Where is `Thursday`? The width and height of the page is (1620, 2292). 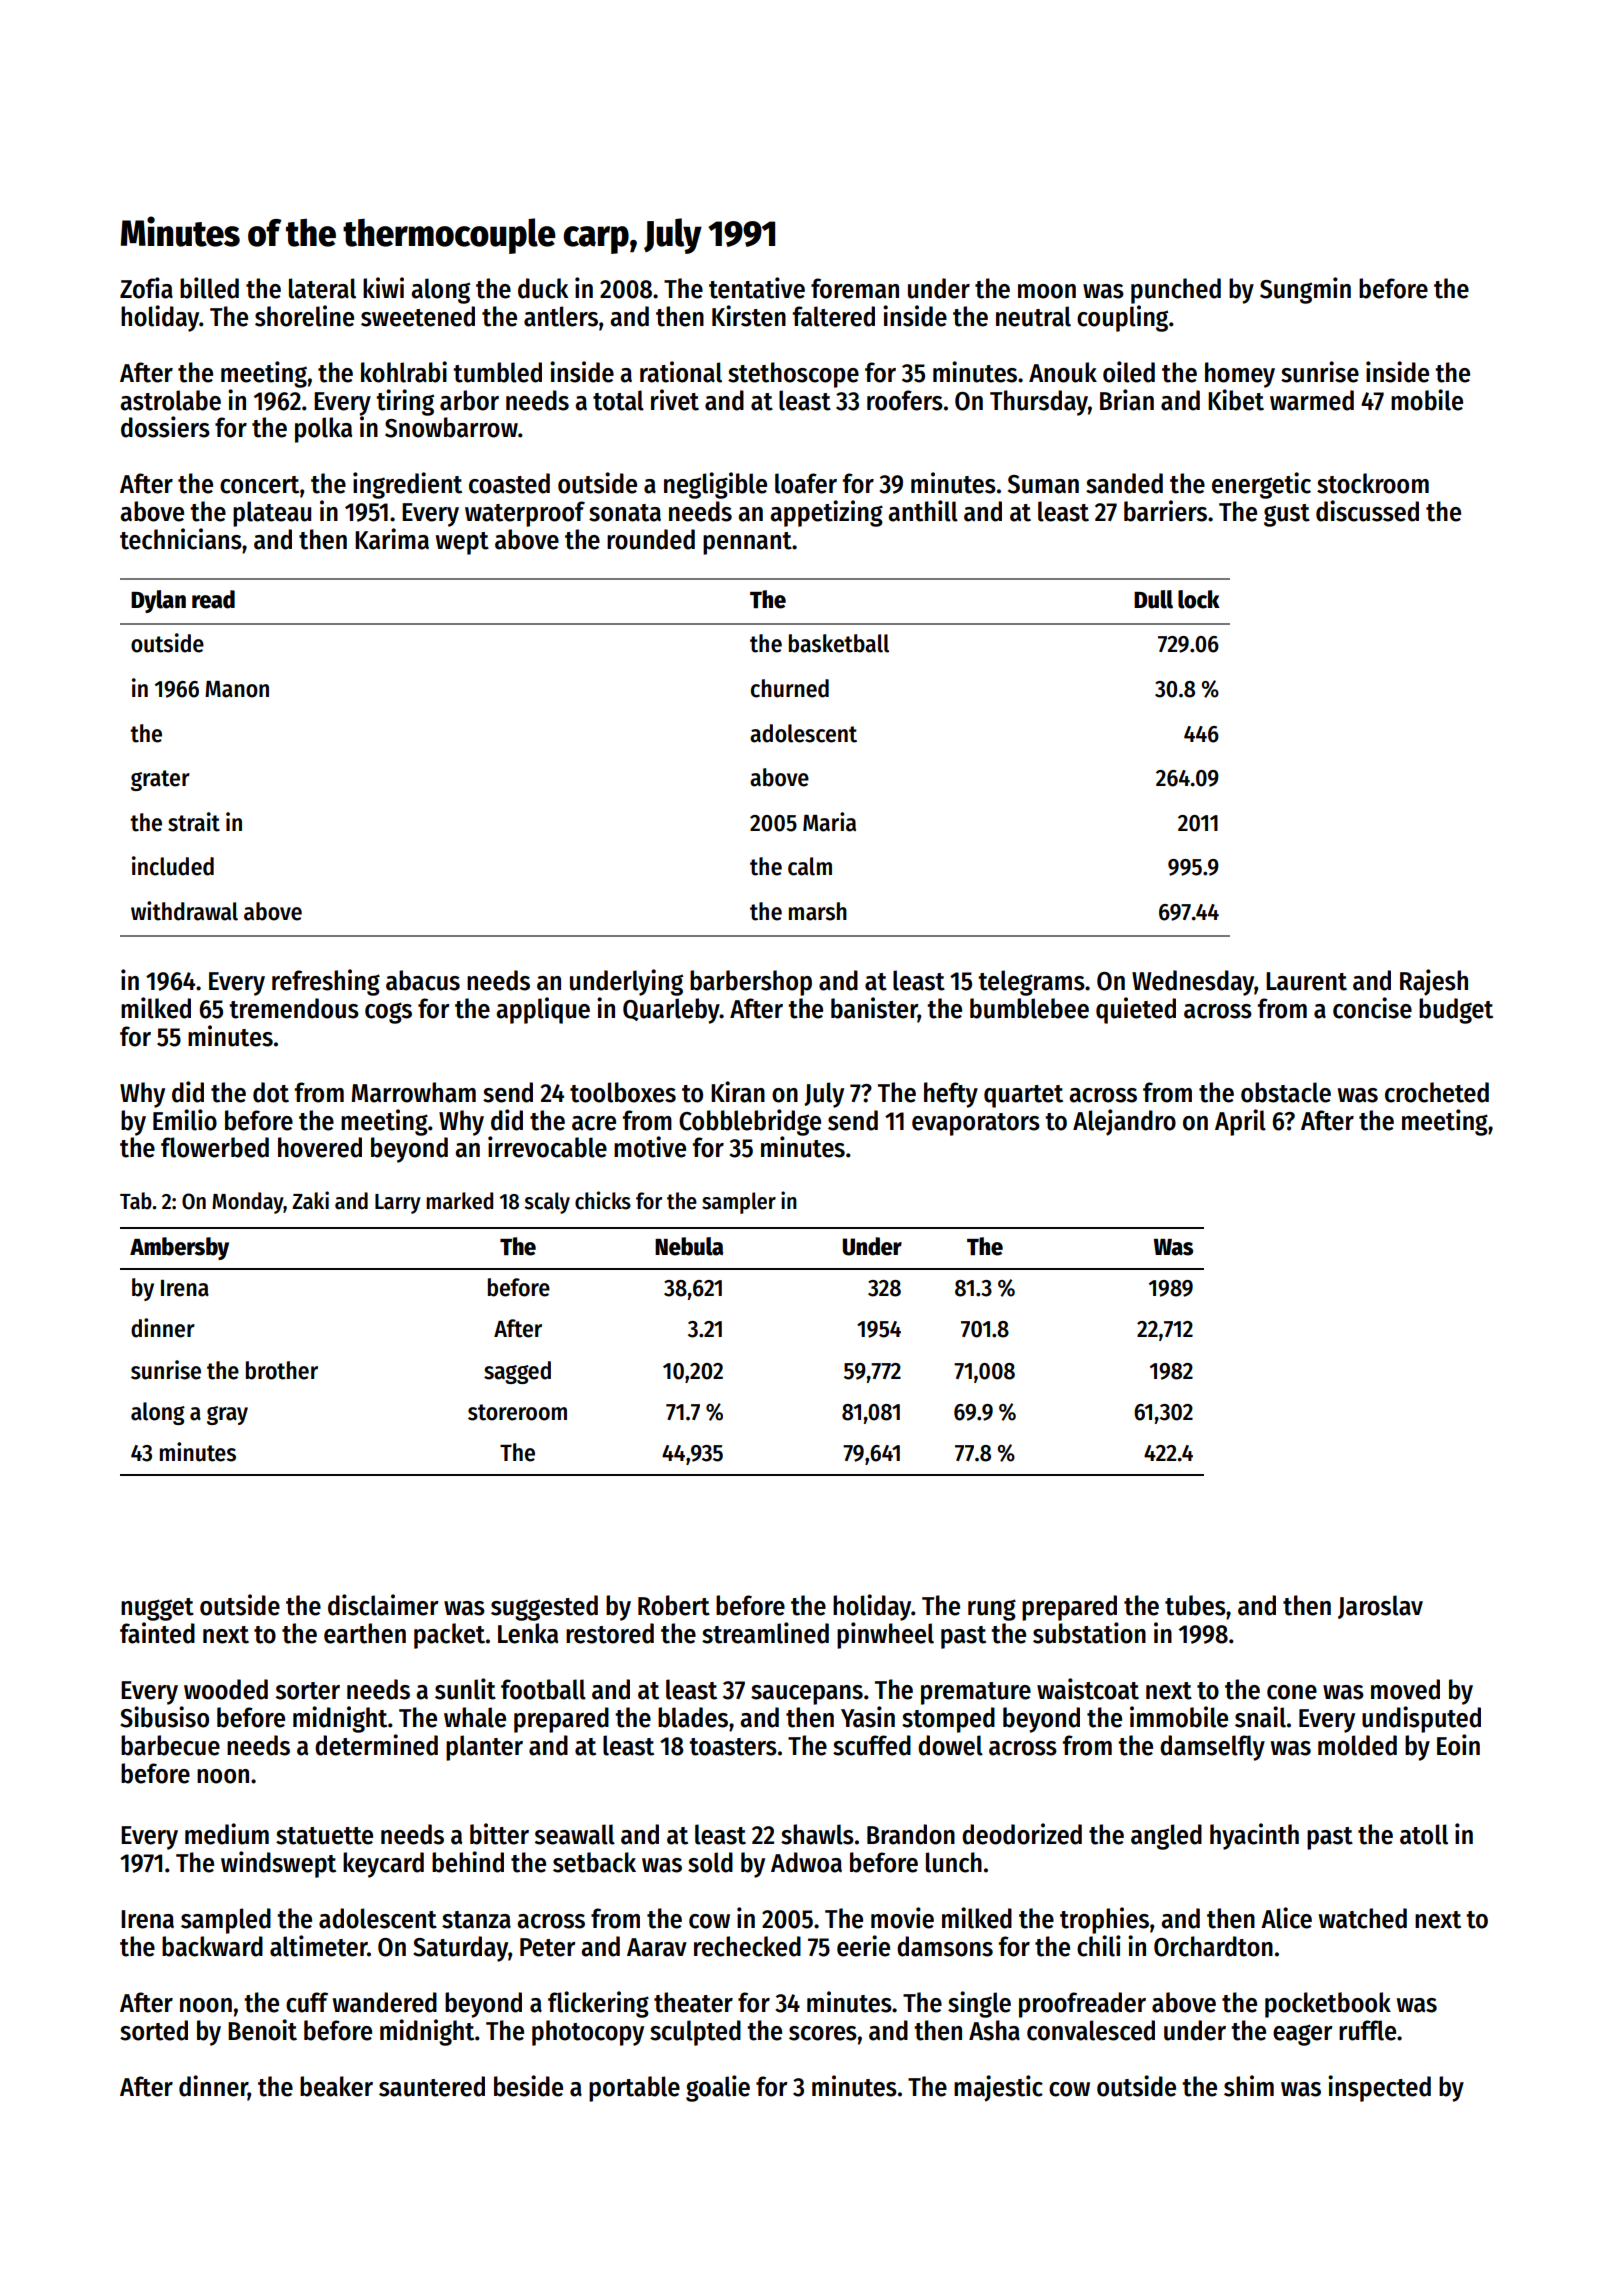 Thursday is located at coordinates (1039, 403).
